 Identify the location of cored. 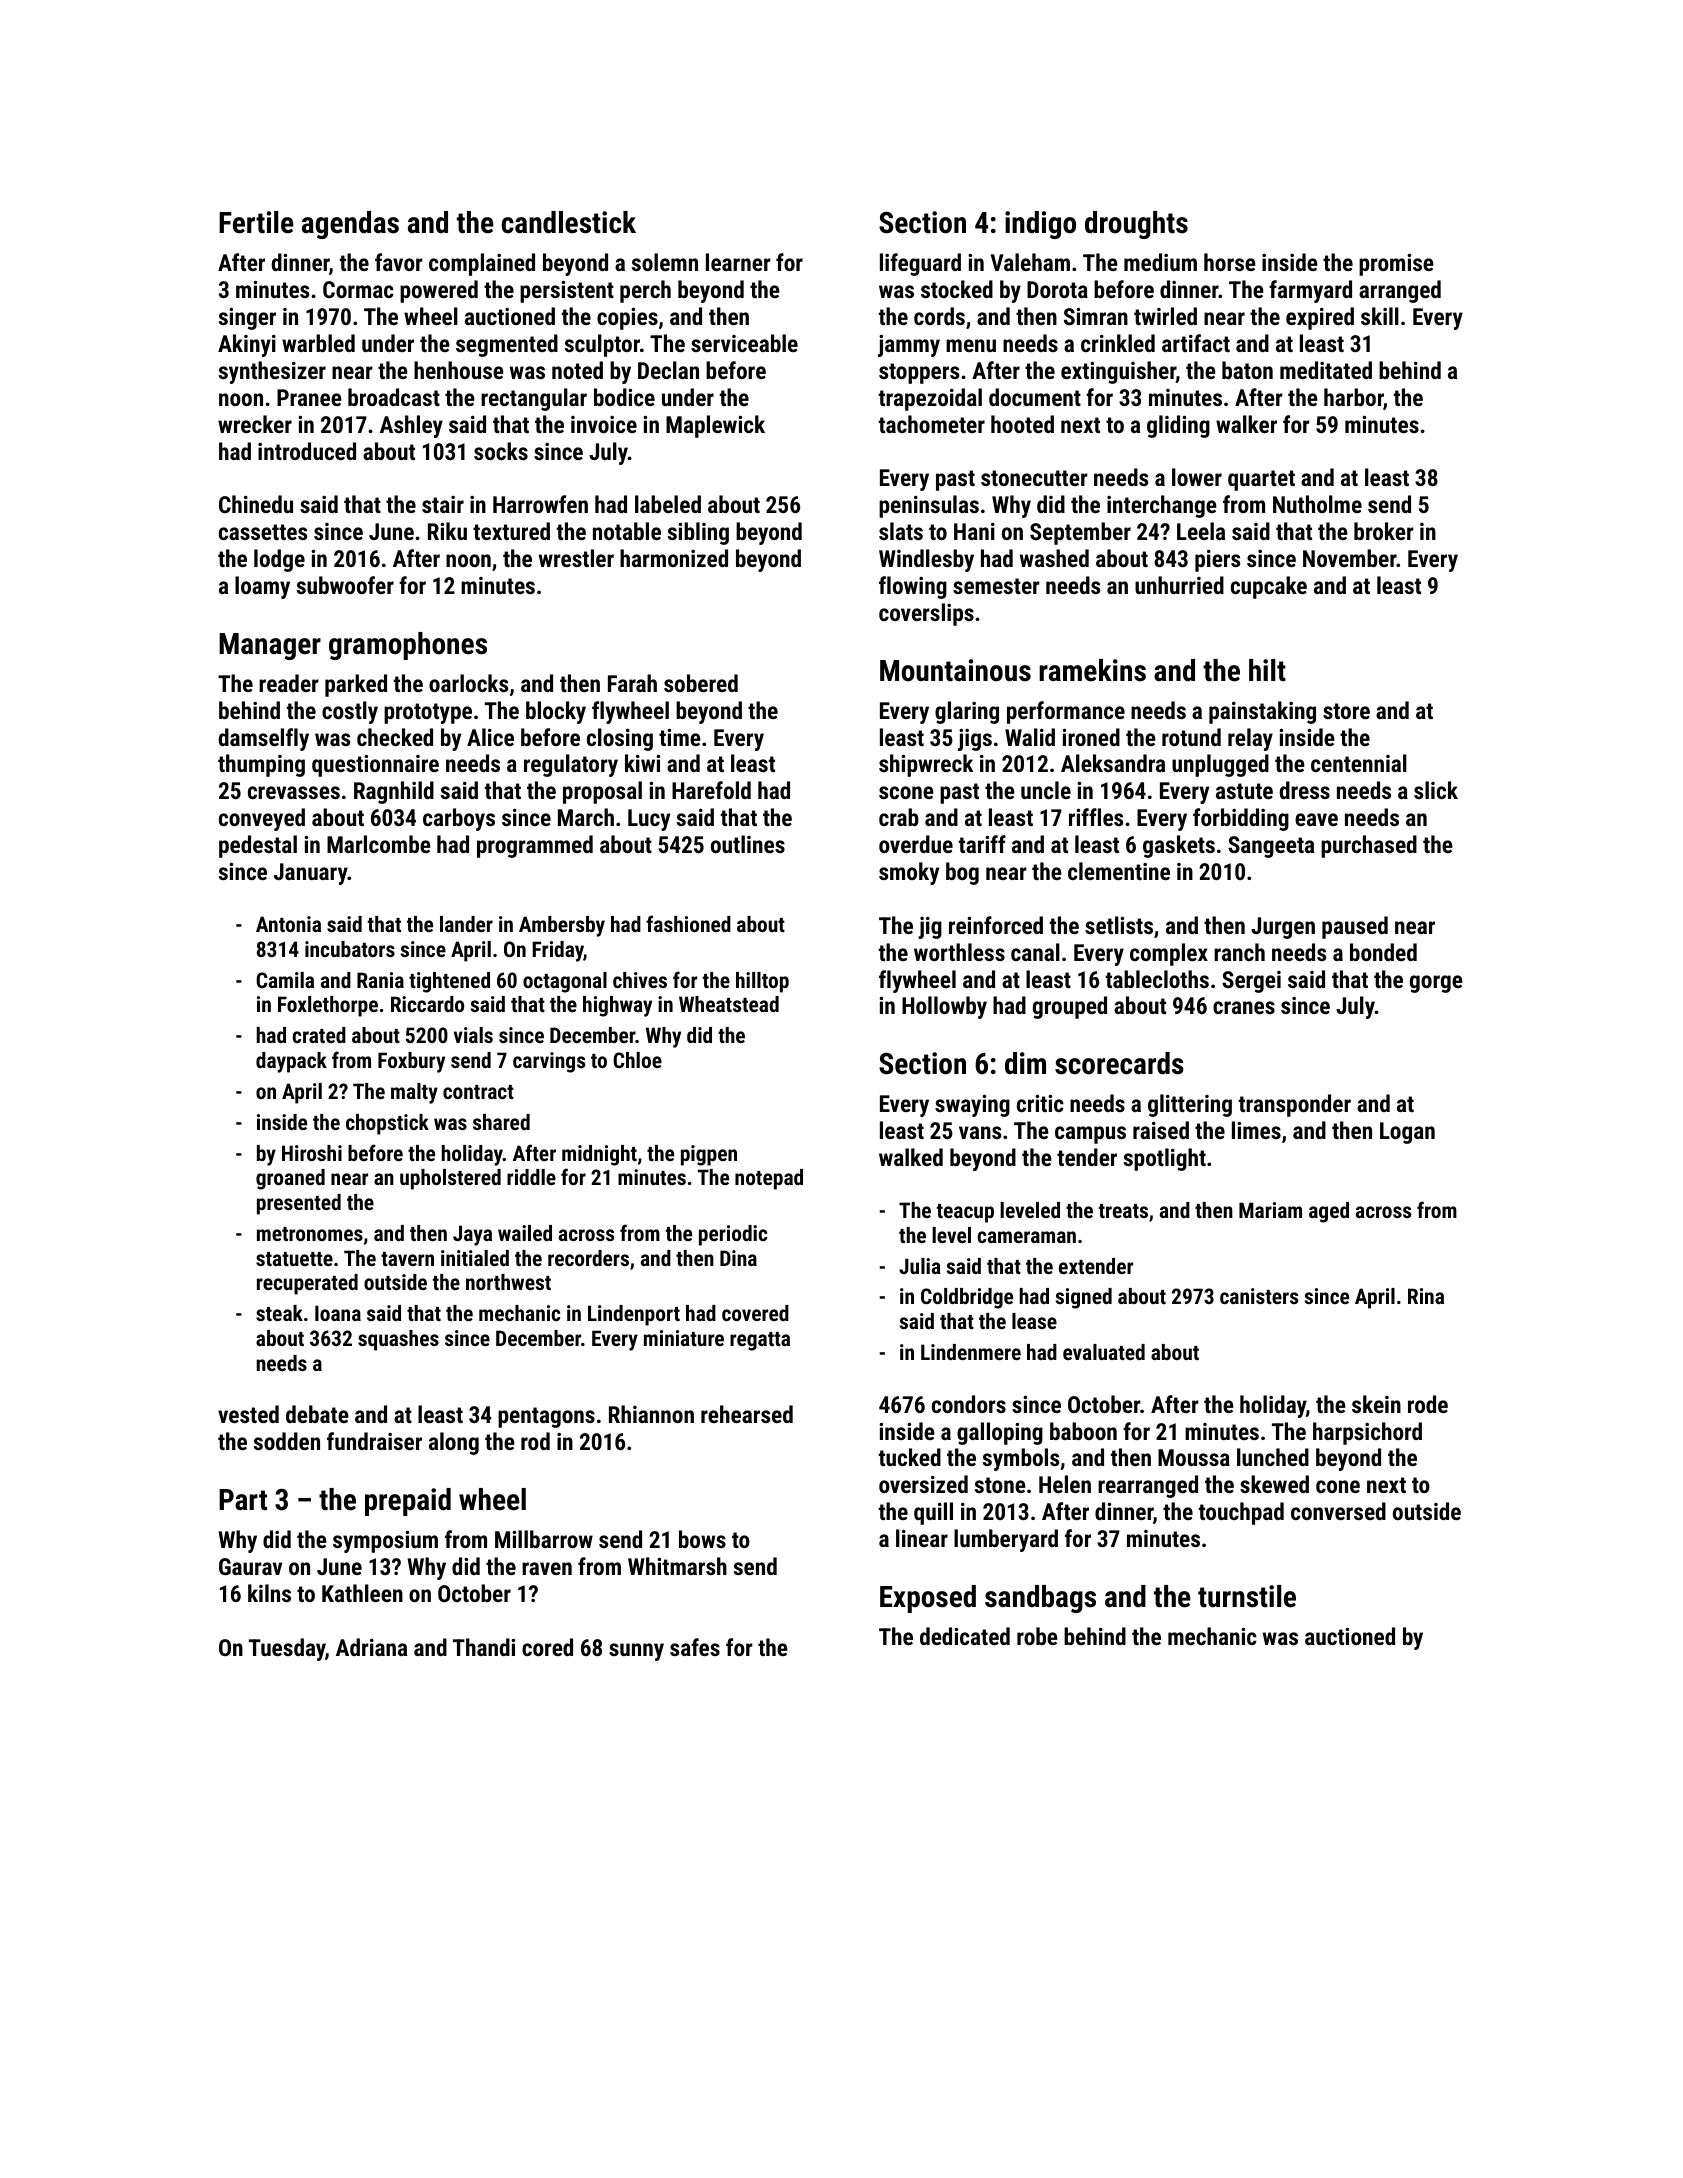
(547, 1647).
